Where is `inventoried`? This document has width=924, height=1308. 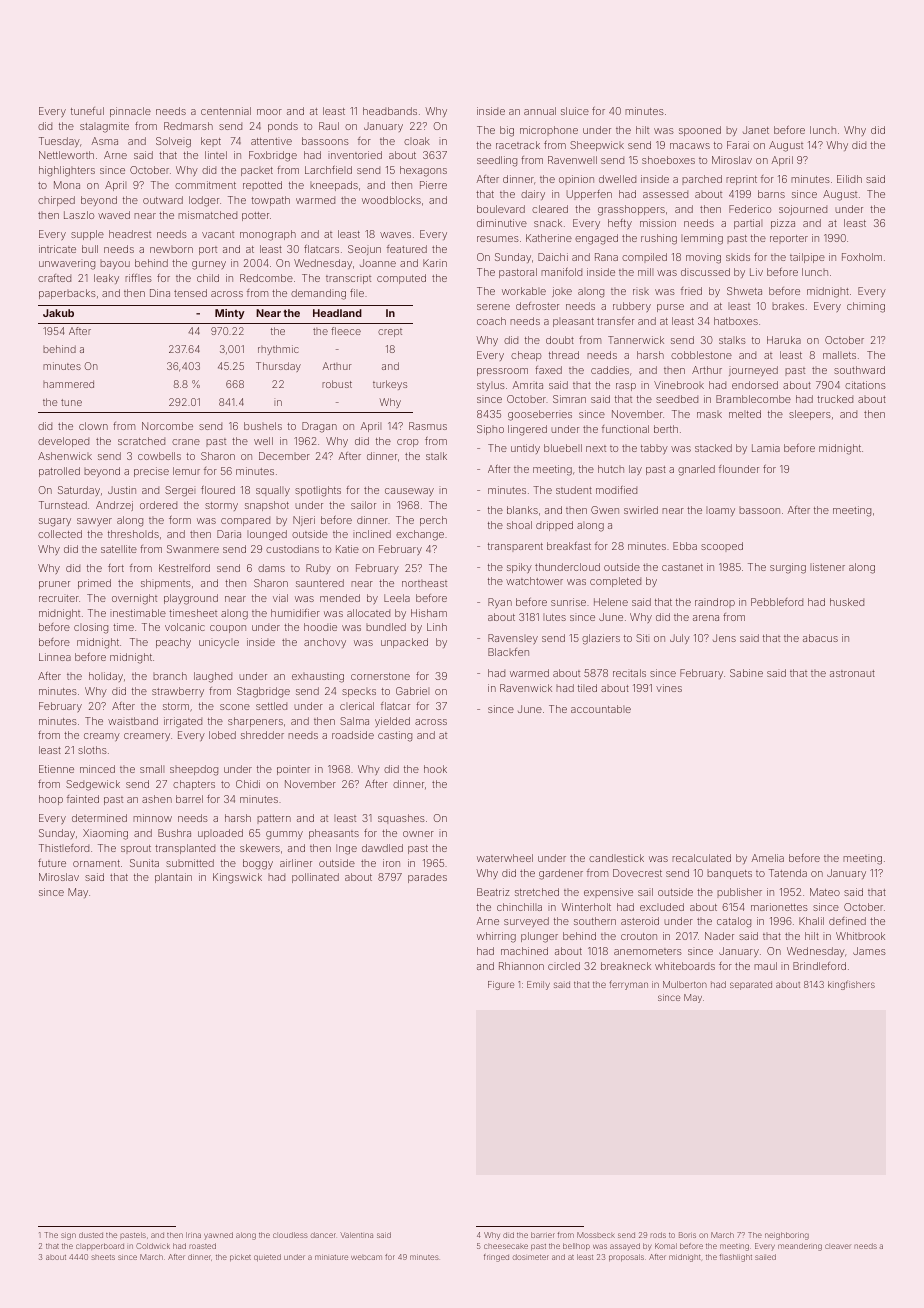 inventoried is located at coordinates (355, 155).
